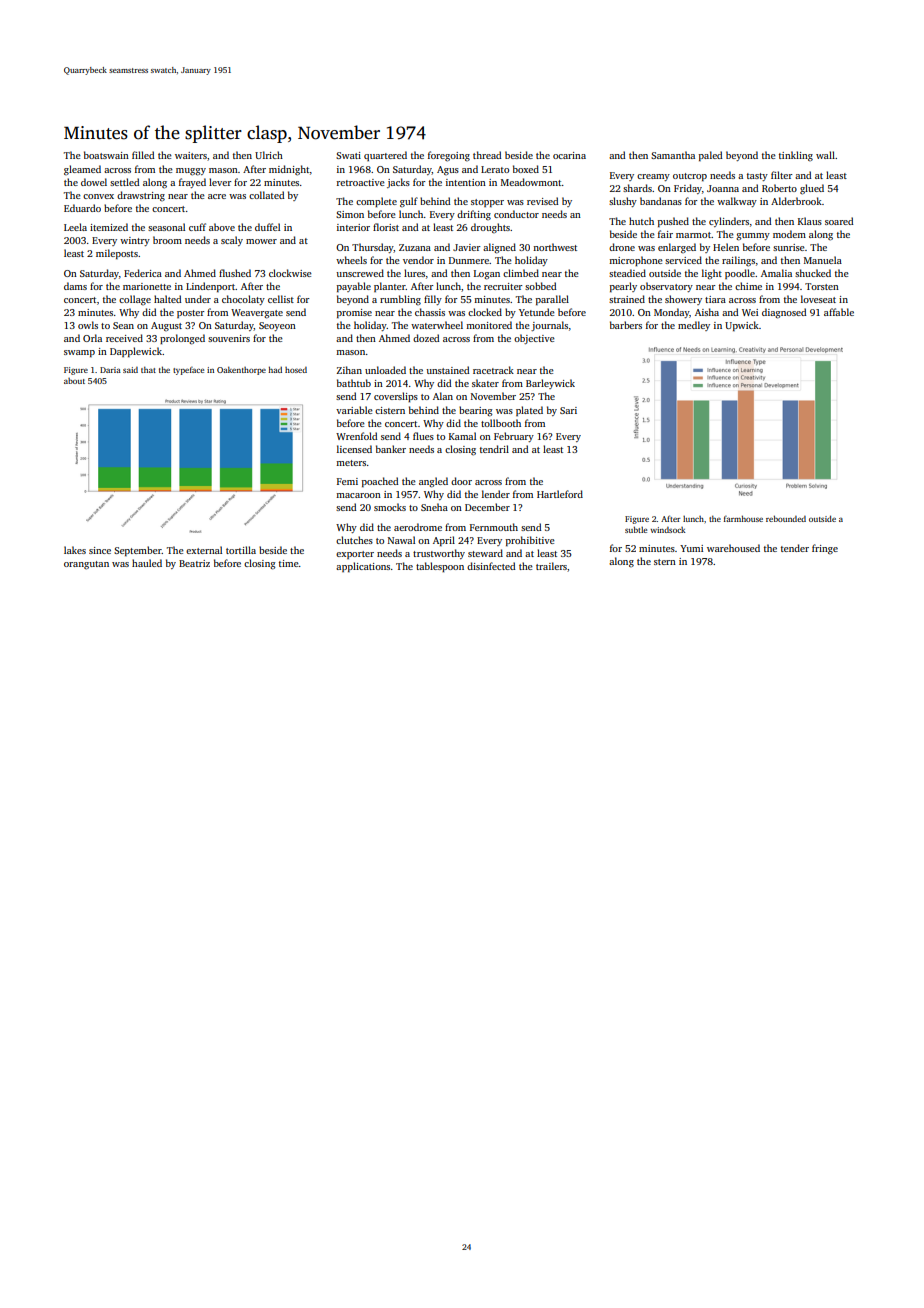  What do you see at coordinates (626, 325) in the page?
I see `barbers` at bounding box center [626, 325].
